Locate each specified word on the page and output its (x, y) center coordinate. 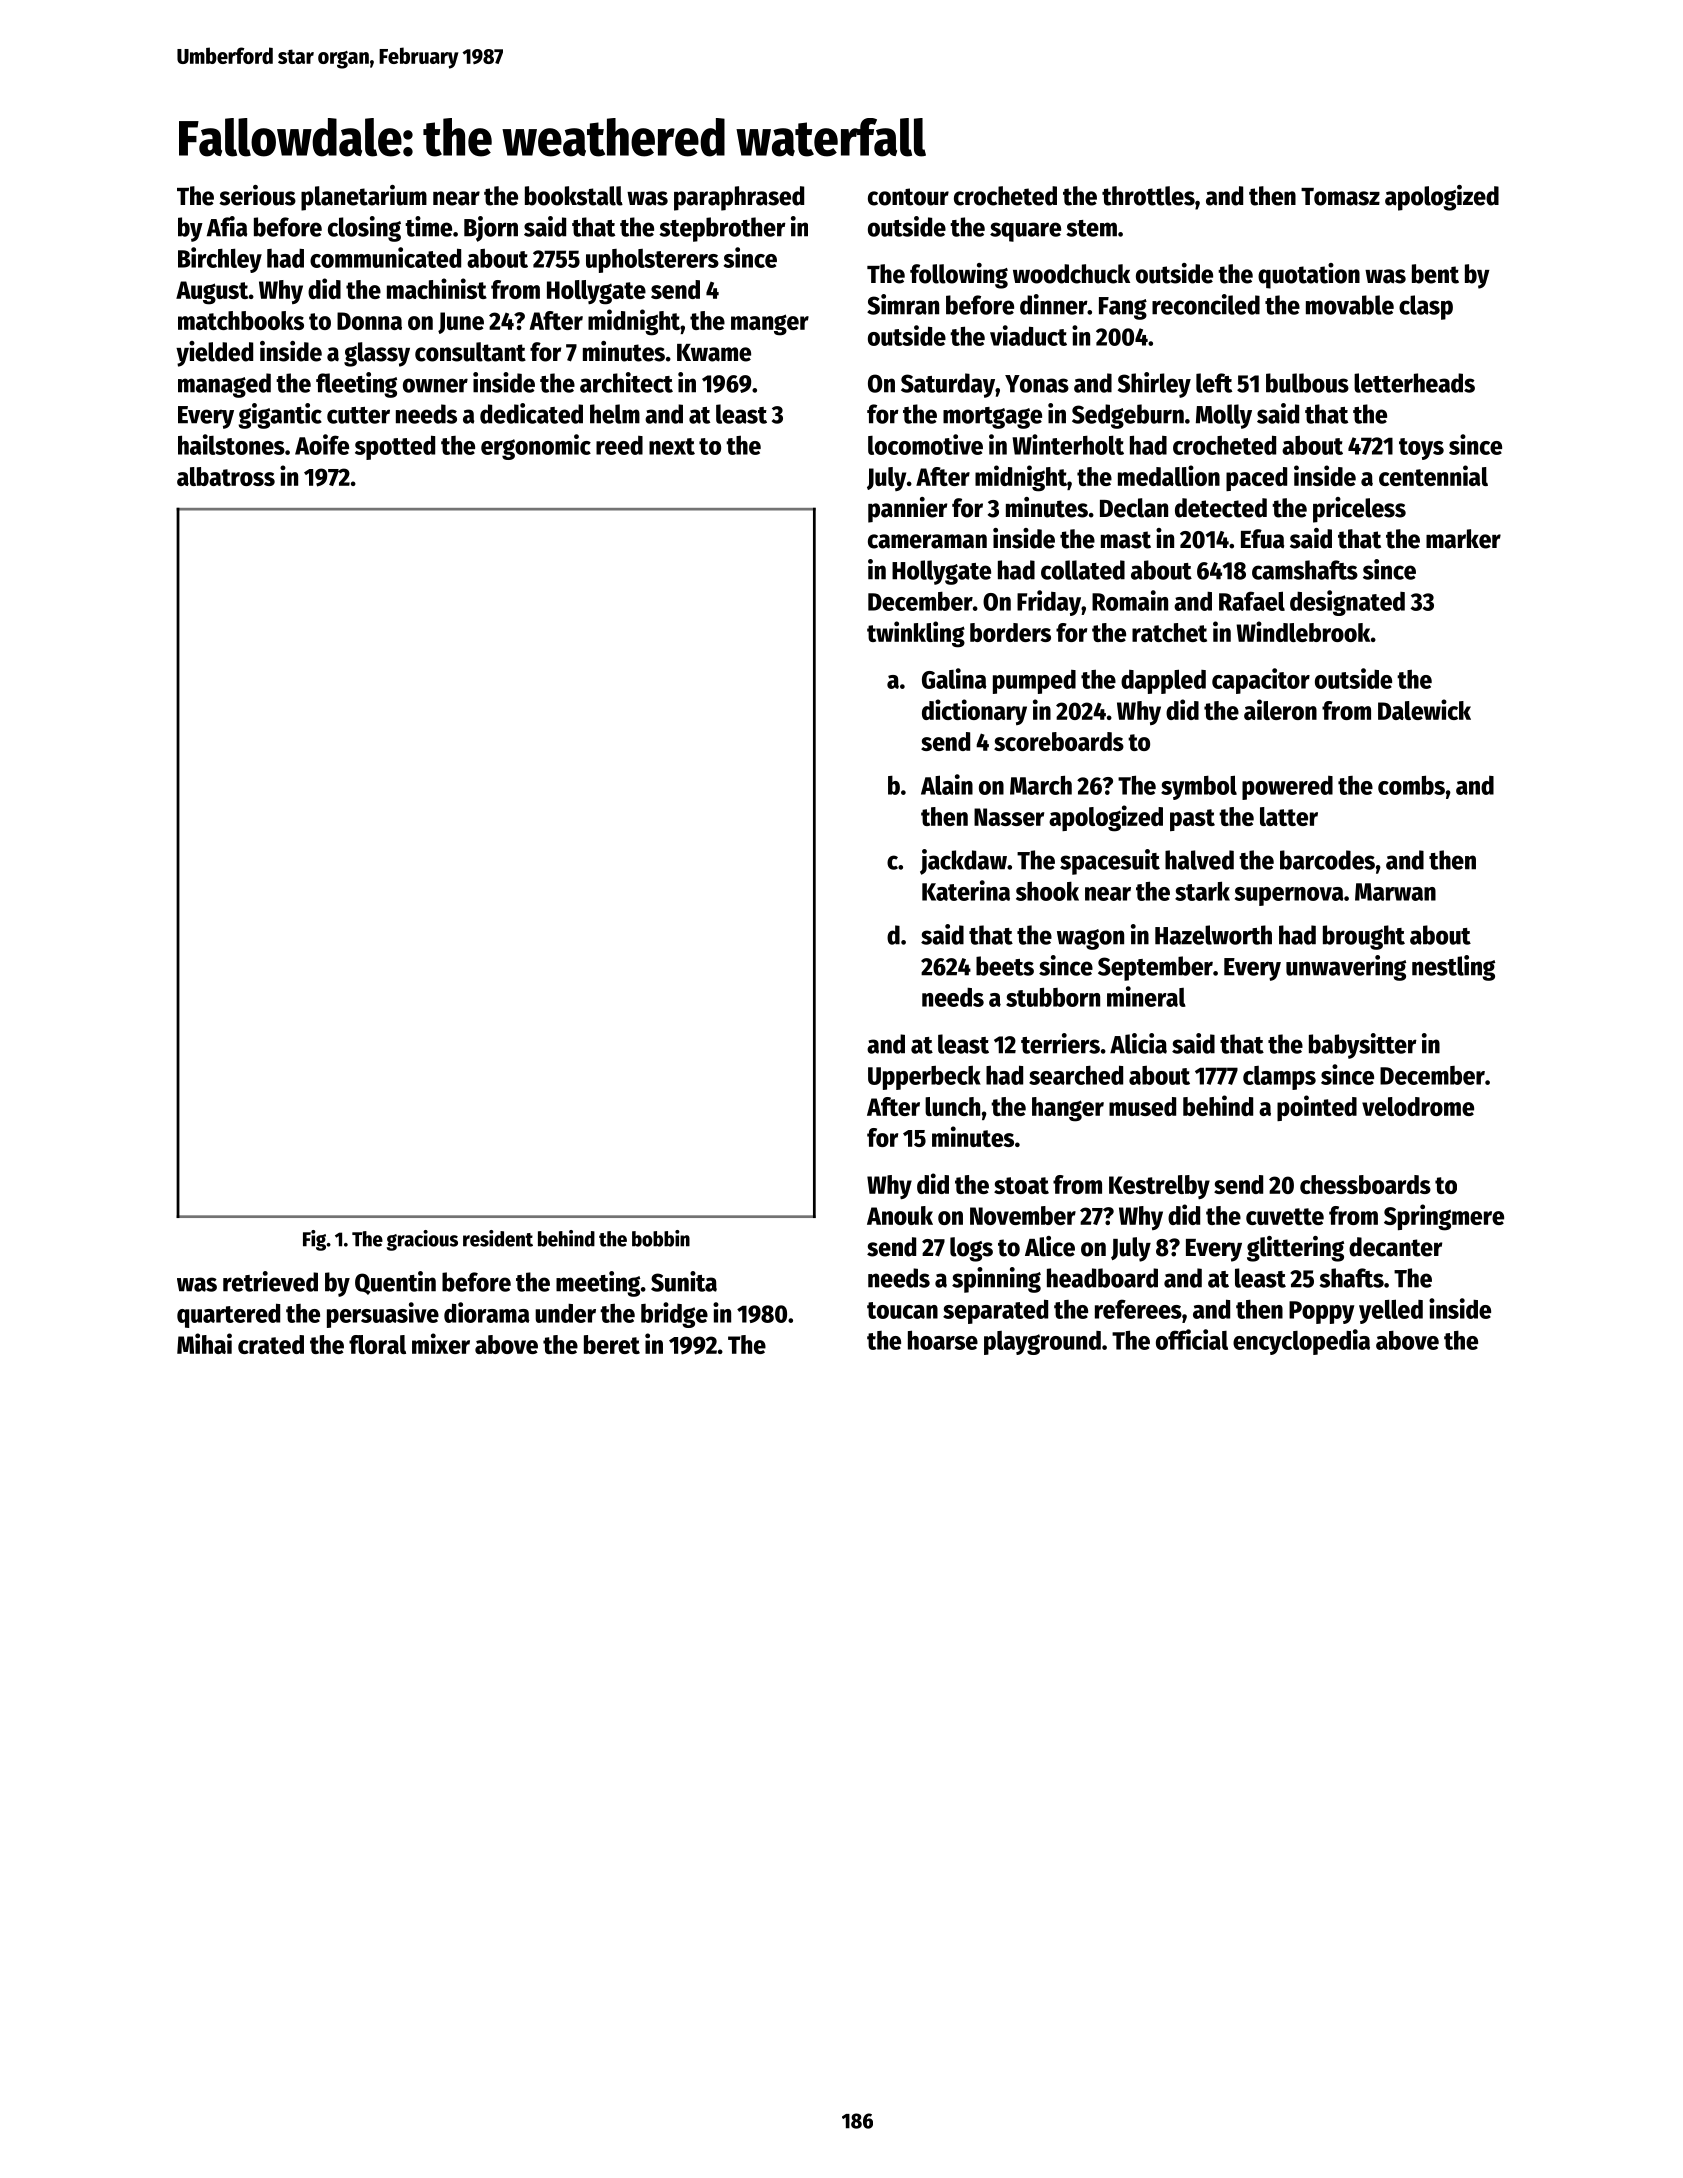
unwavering (1346, 968)
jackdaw (963, 862)
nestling (1453, 968)
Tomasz (1340, 197)
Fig (314, 1240)
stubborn (1053, 997)
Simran (903, 304)
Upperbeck (924, 1078)
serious (257, 195)
